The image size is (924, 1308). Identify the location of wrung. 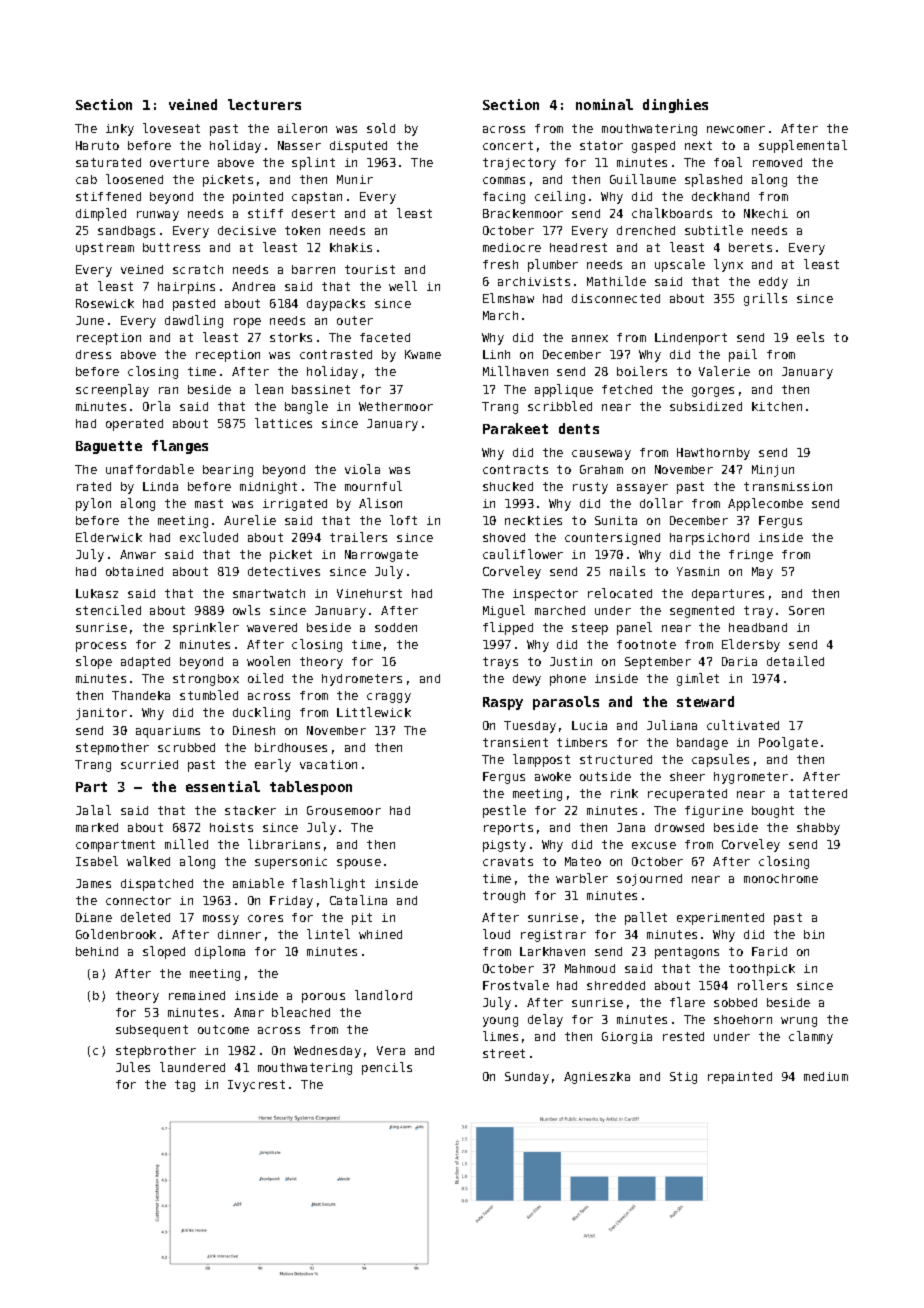
(799, 1022).
